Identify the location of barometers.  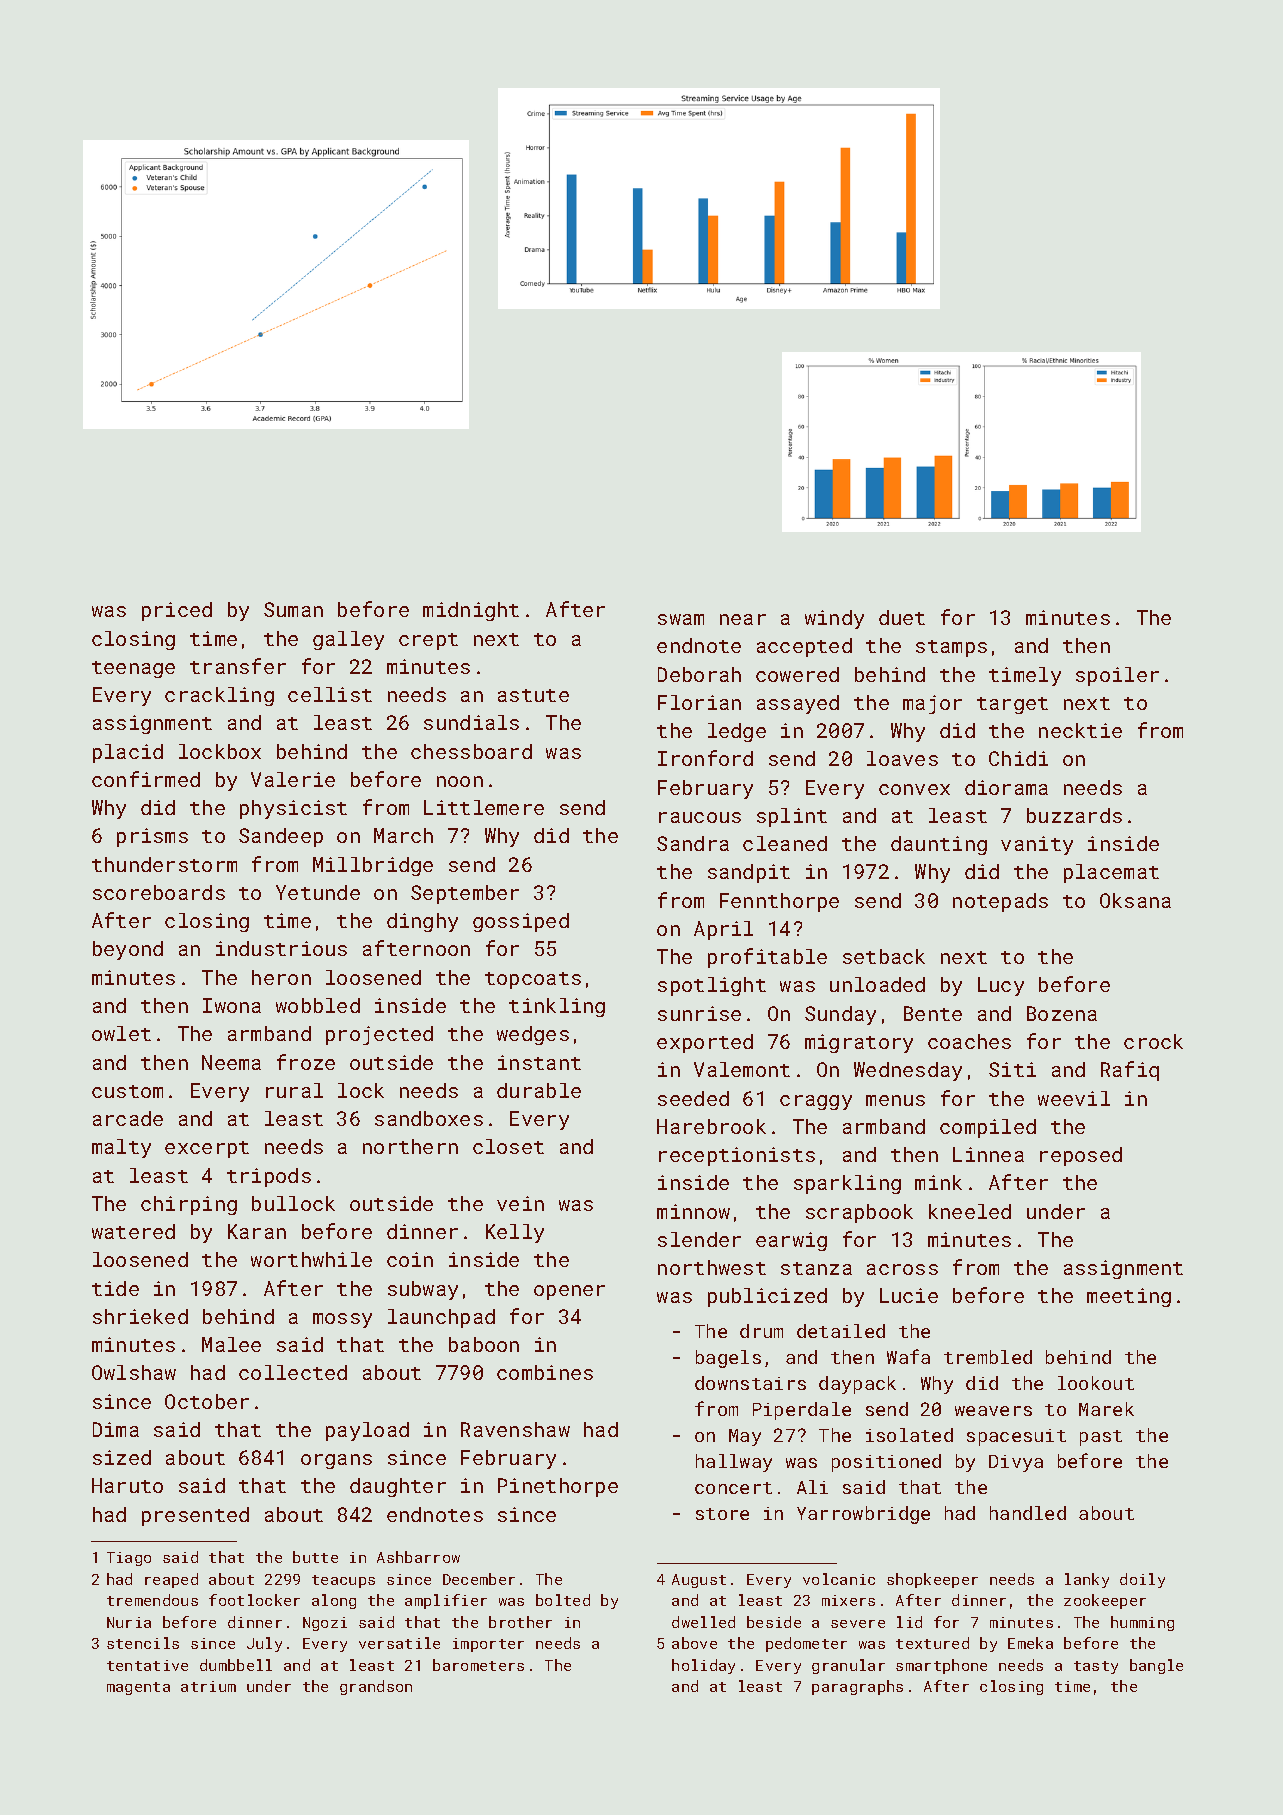
(478, 1665).
